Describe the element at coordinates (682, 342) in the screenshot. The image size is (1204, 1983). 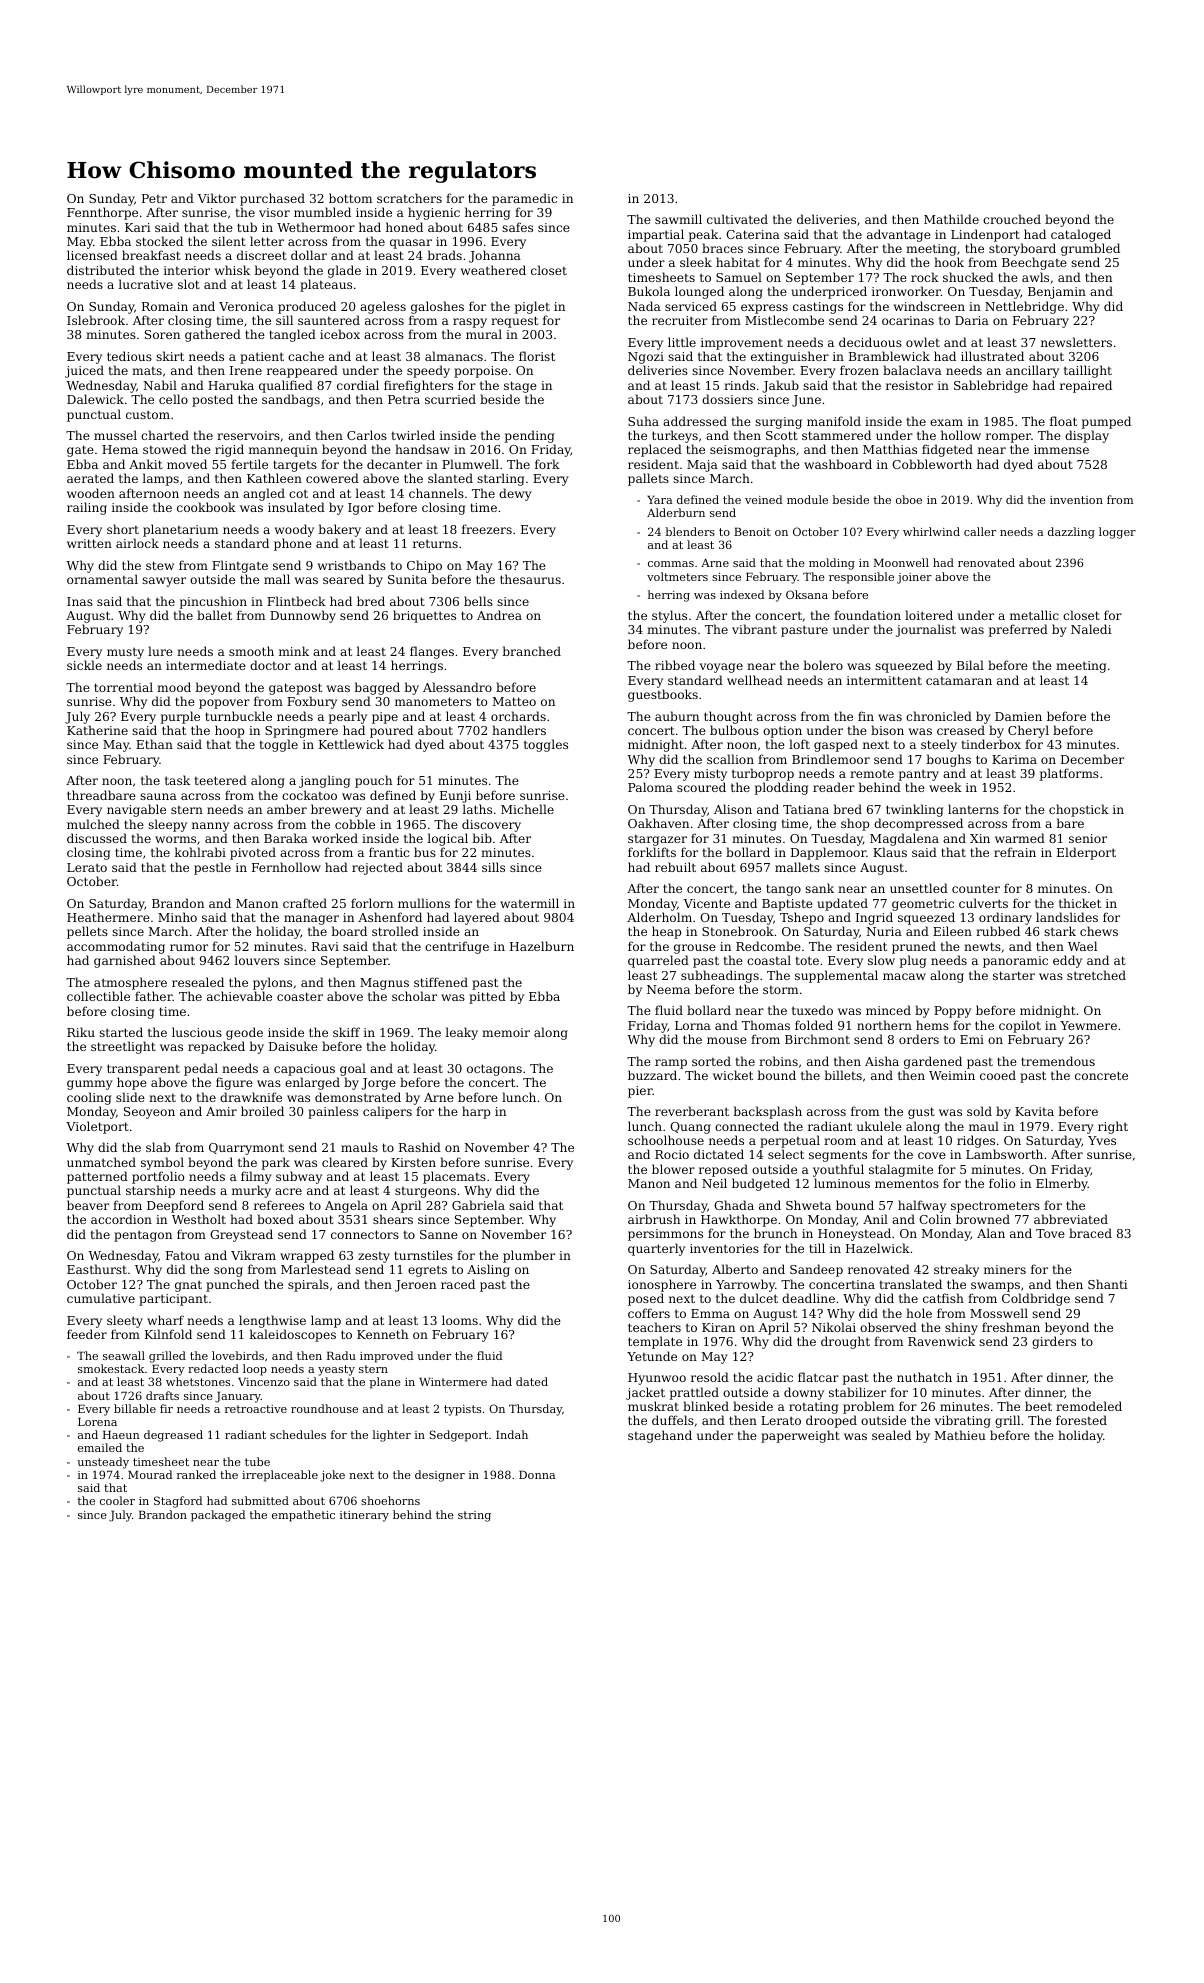
I see `little` at that location.
